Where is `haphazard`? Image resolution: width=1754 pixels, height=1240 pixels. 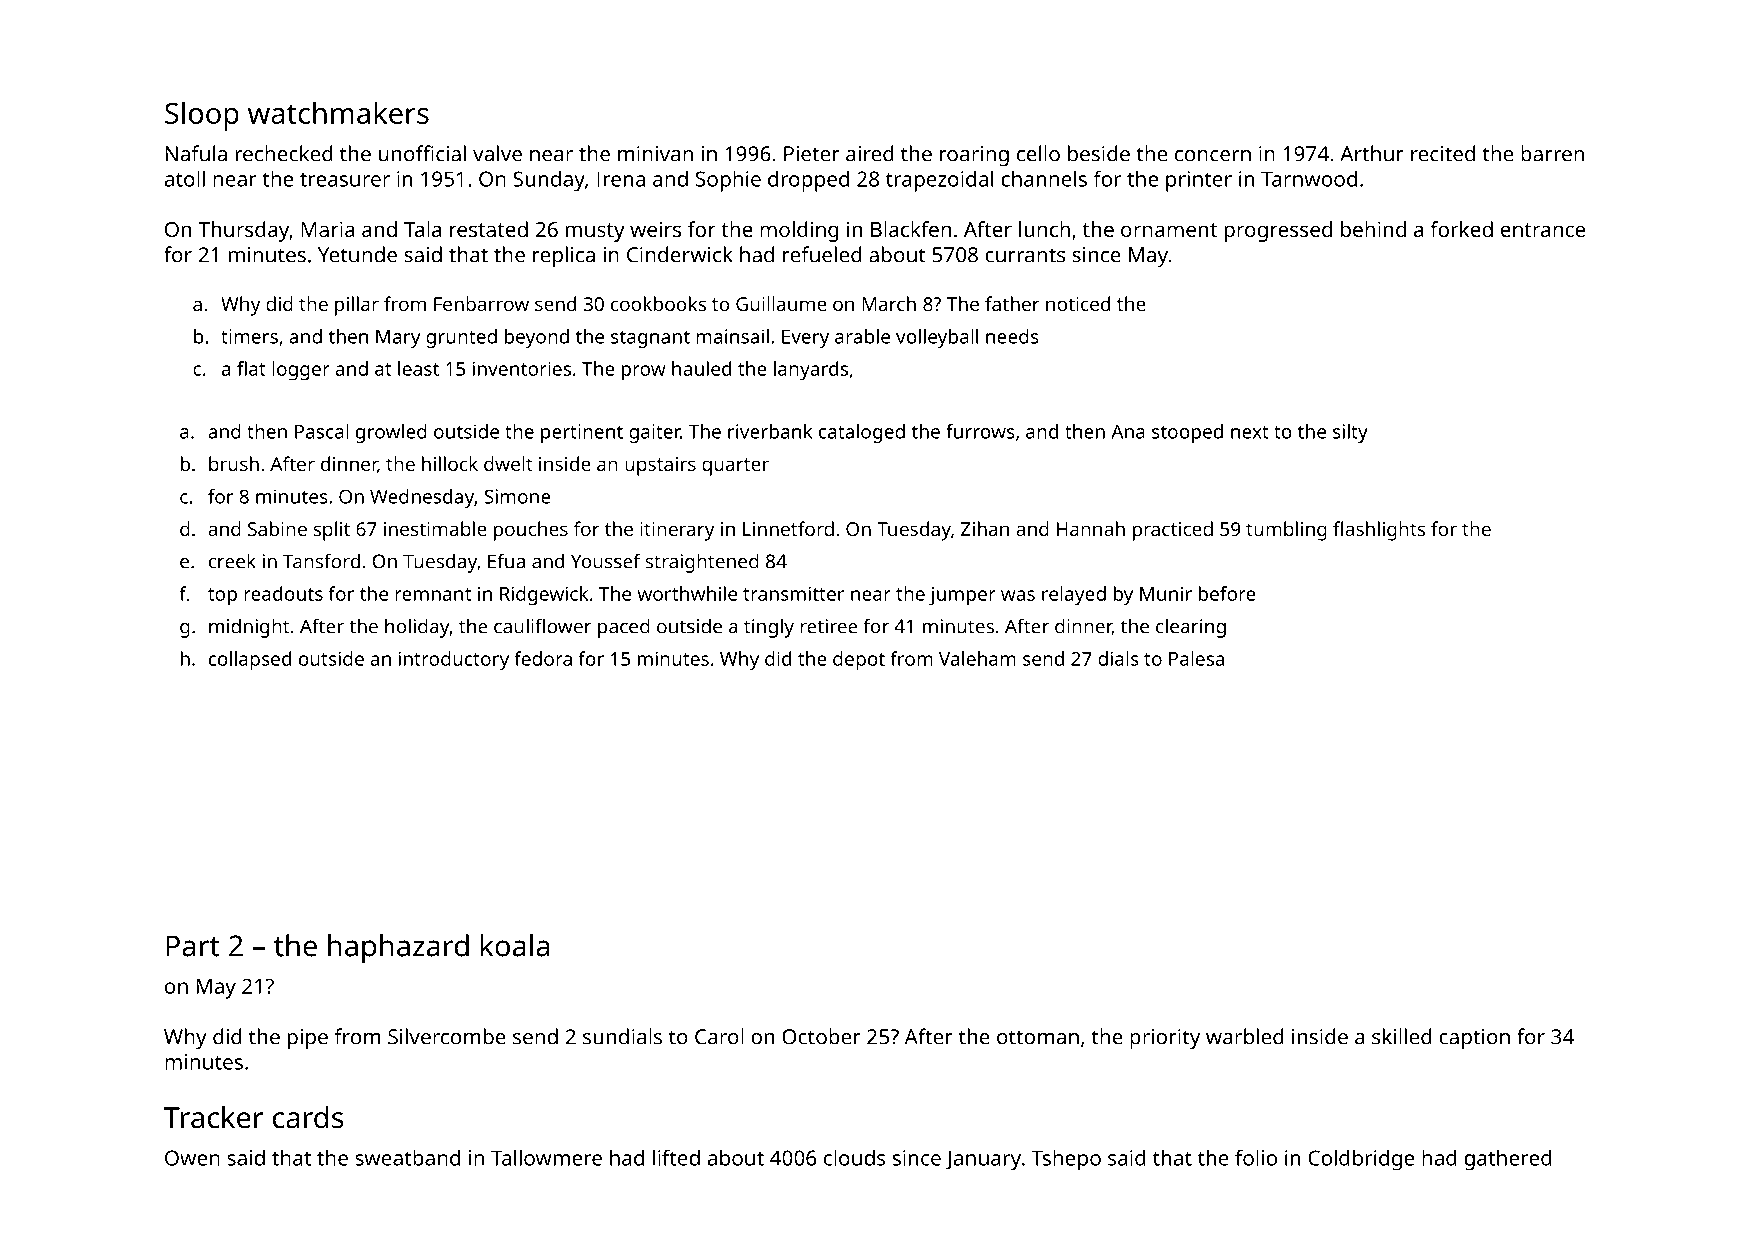
haphazard is located at coordinates (398, 948).
